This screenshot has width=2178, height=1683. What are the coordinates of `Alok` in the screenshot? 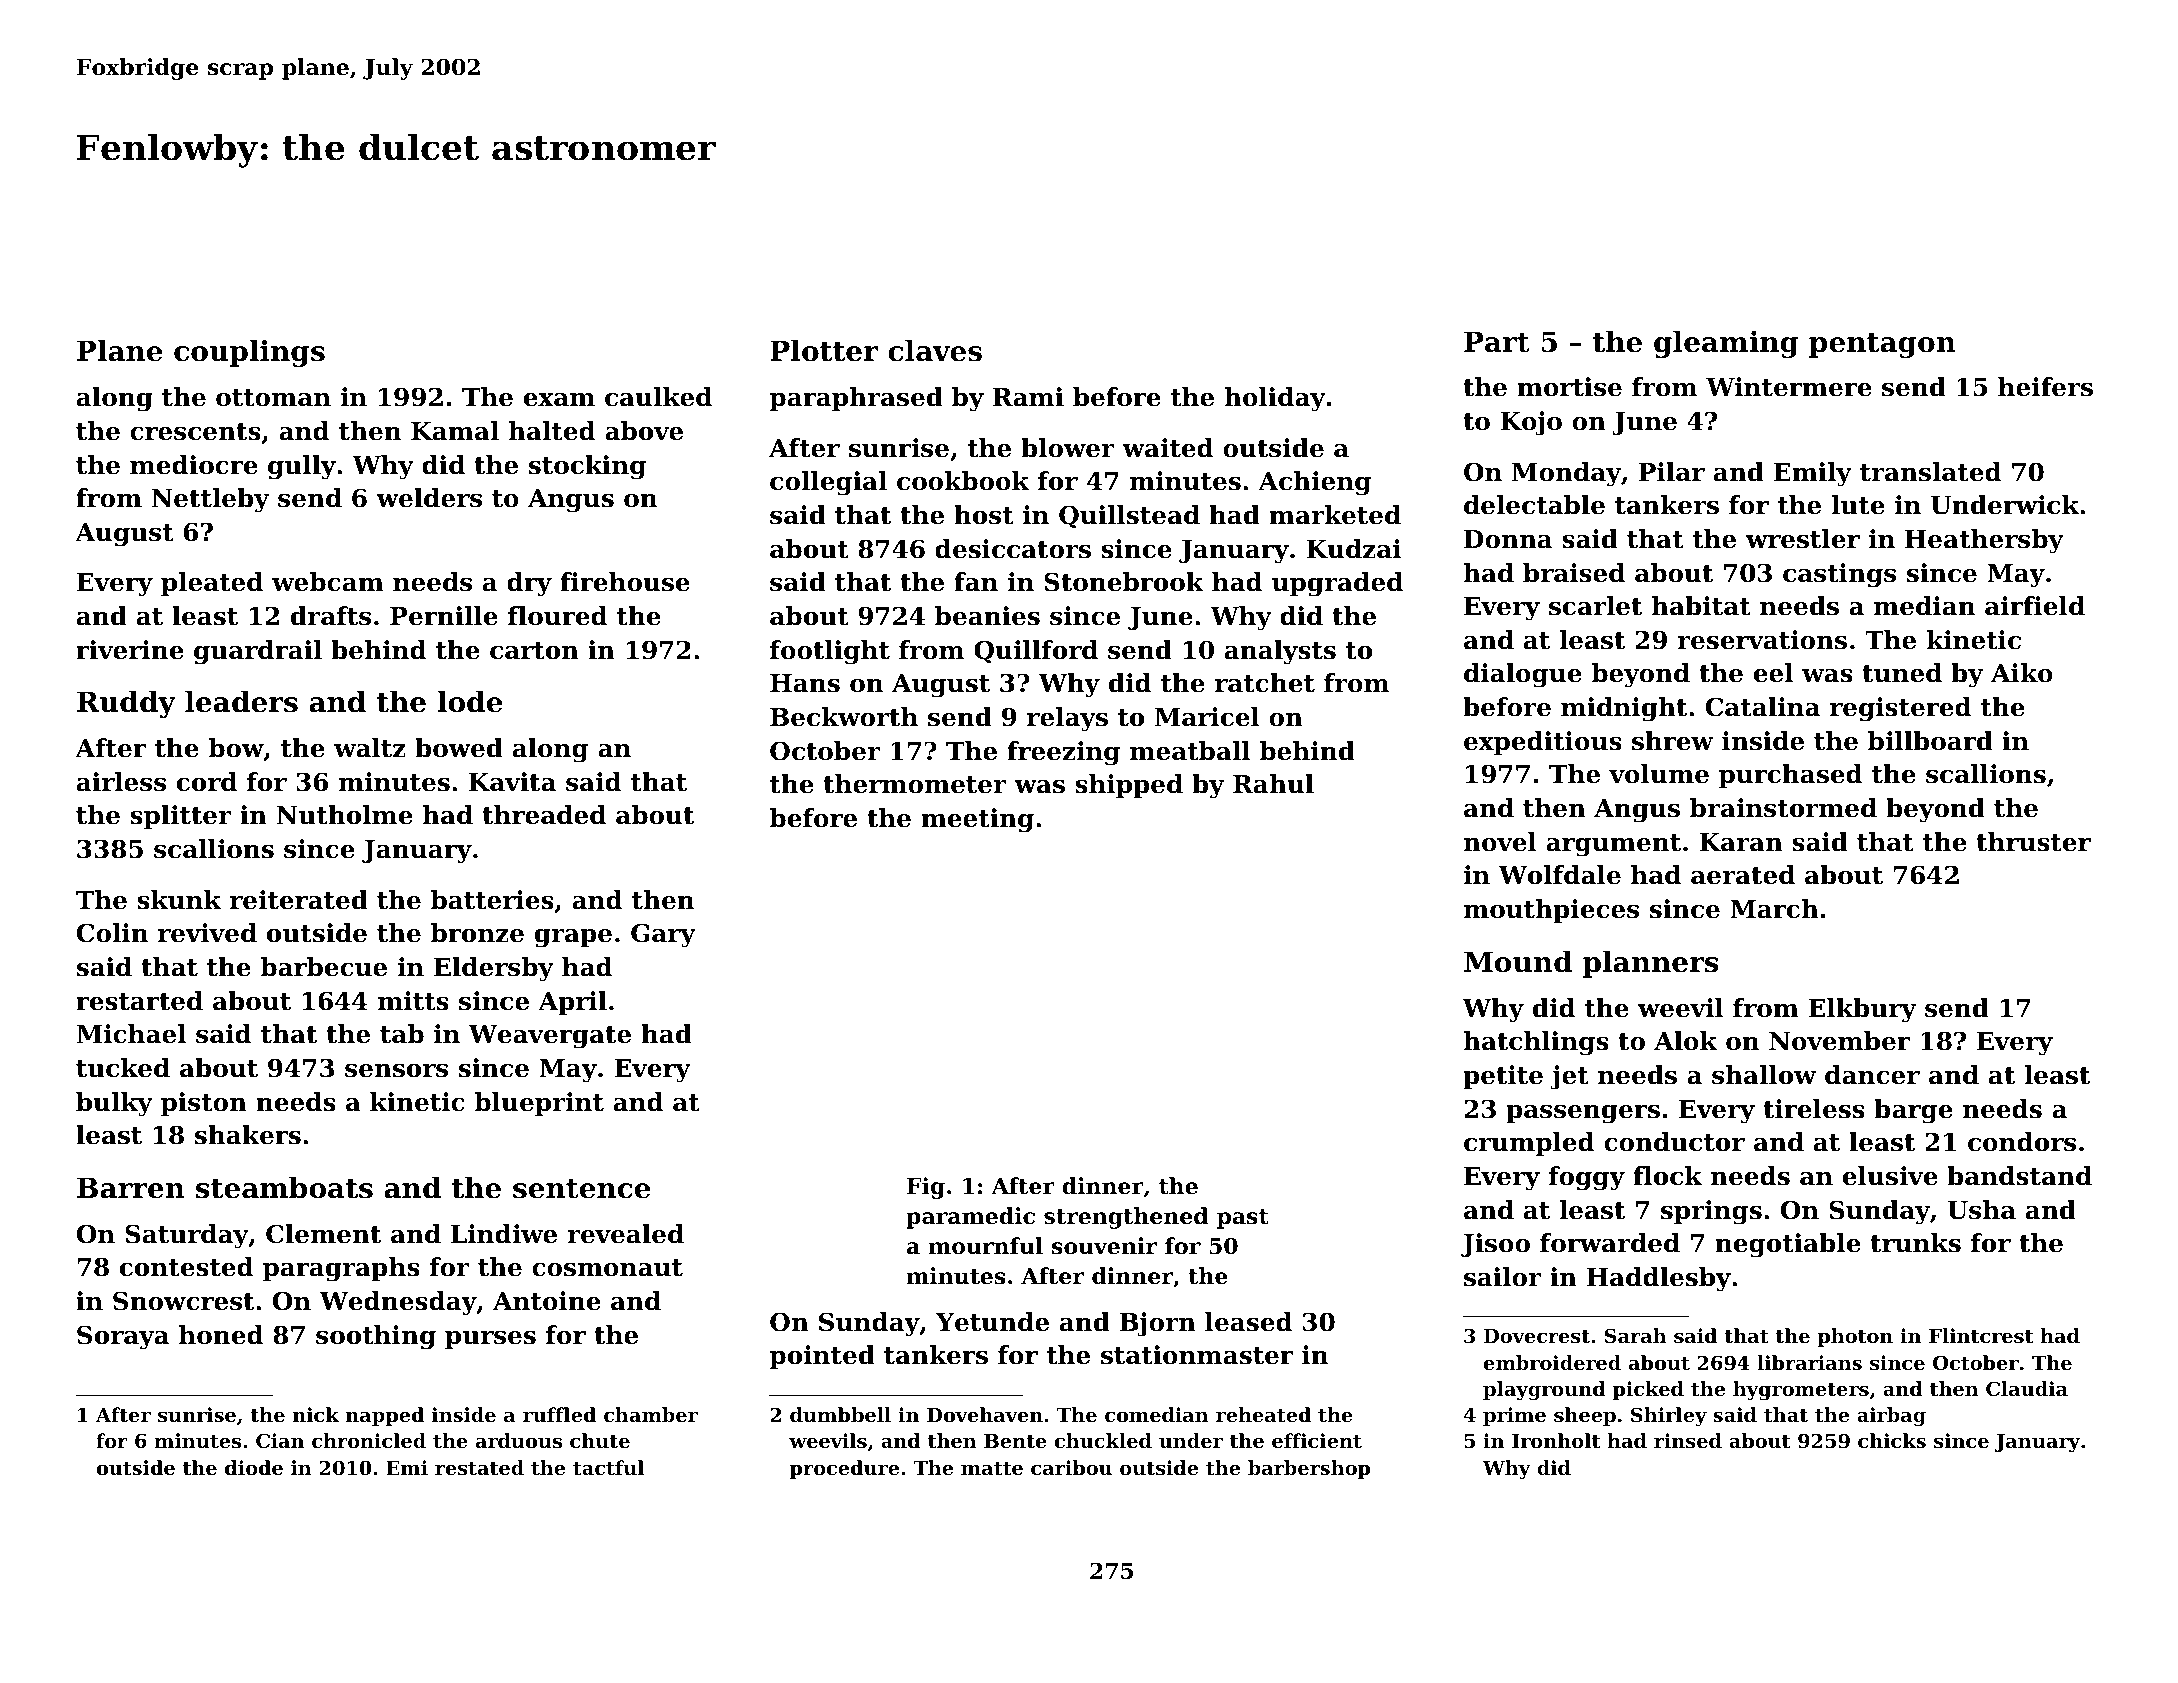 It's located at (1685, 1041).
